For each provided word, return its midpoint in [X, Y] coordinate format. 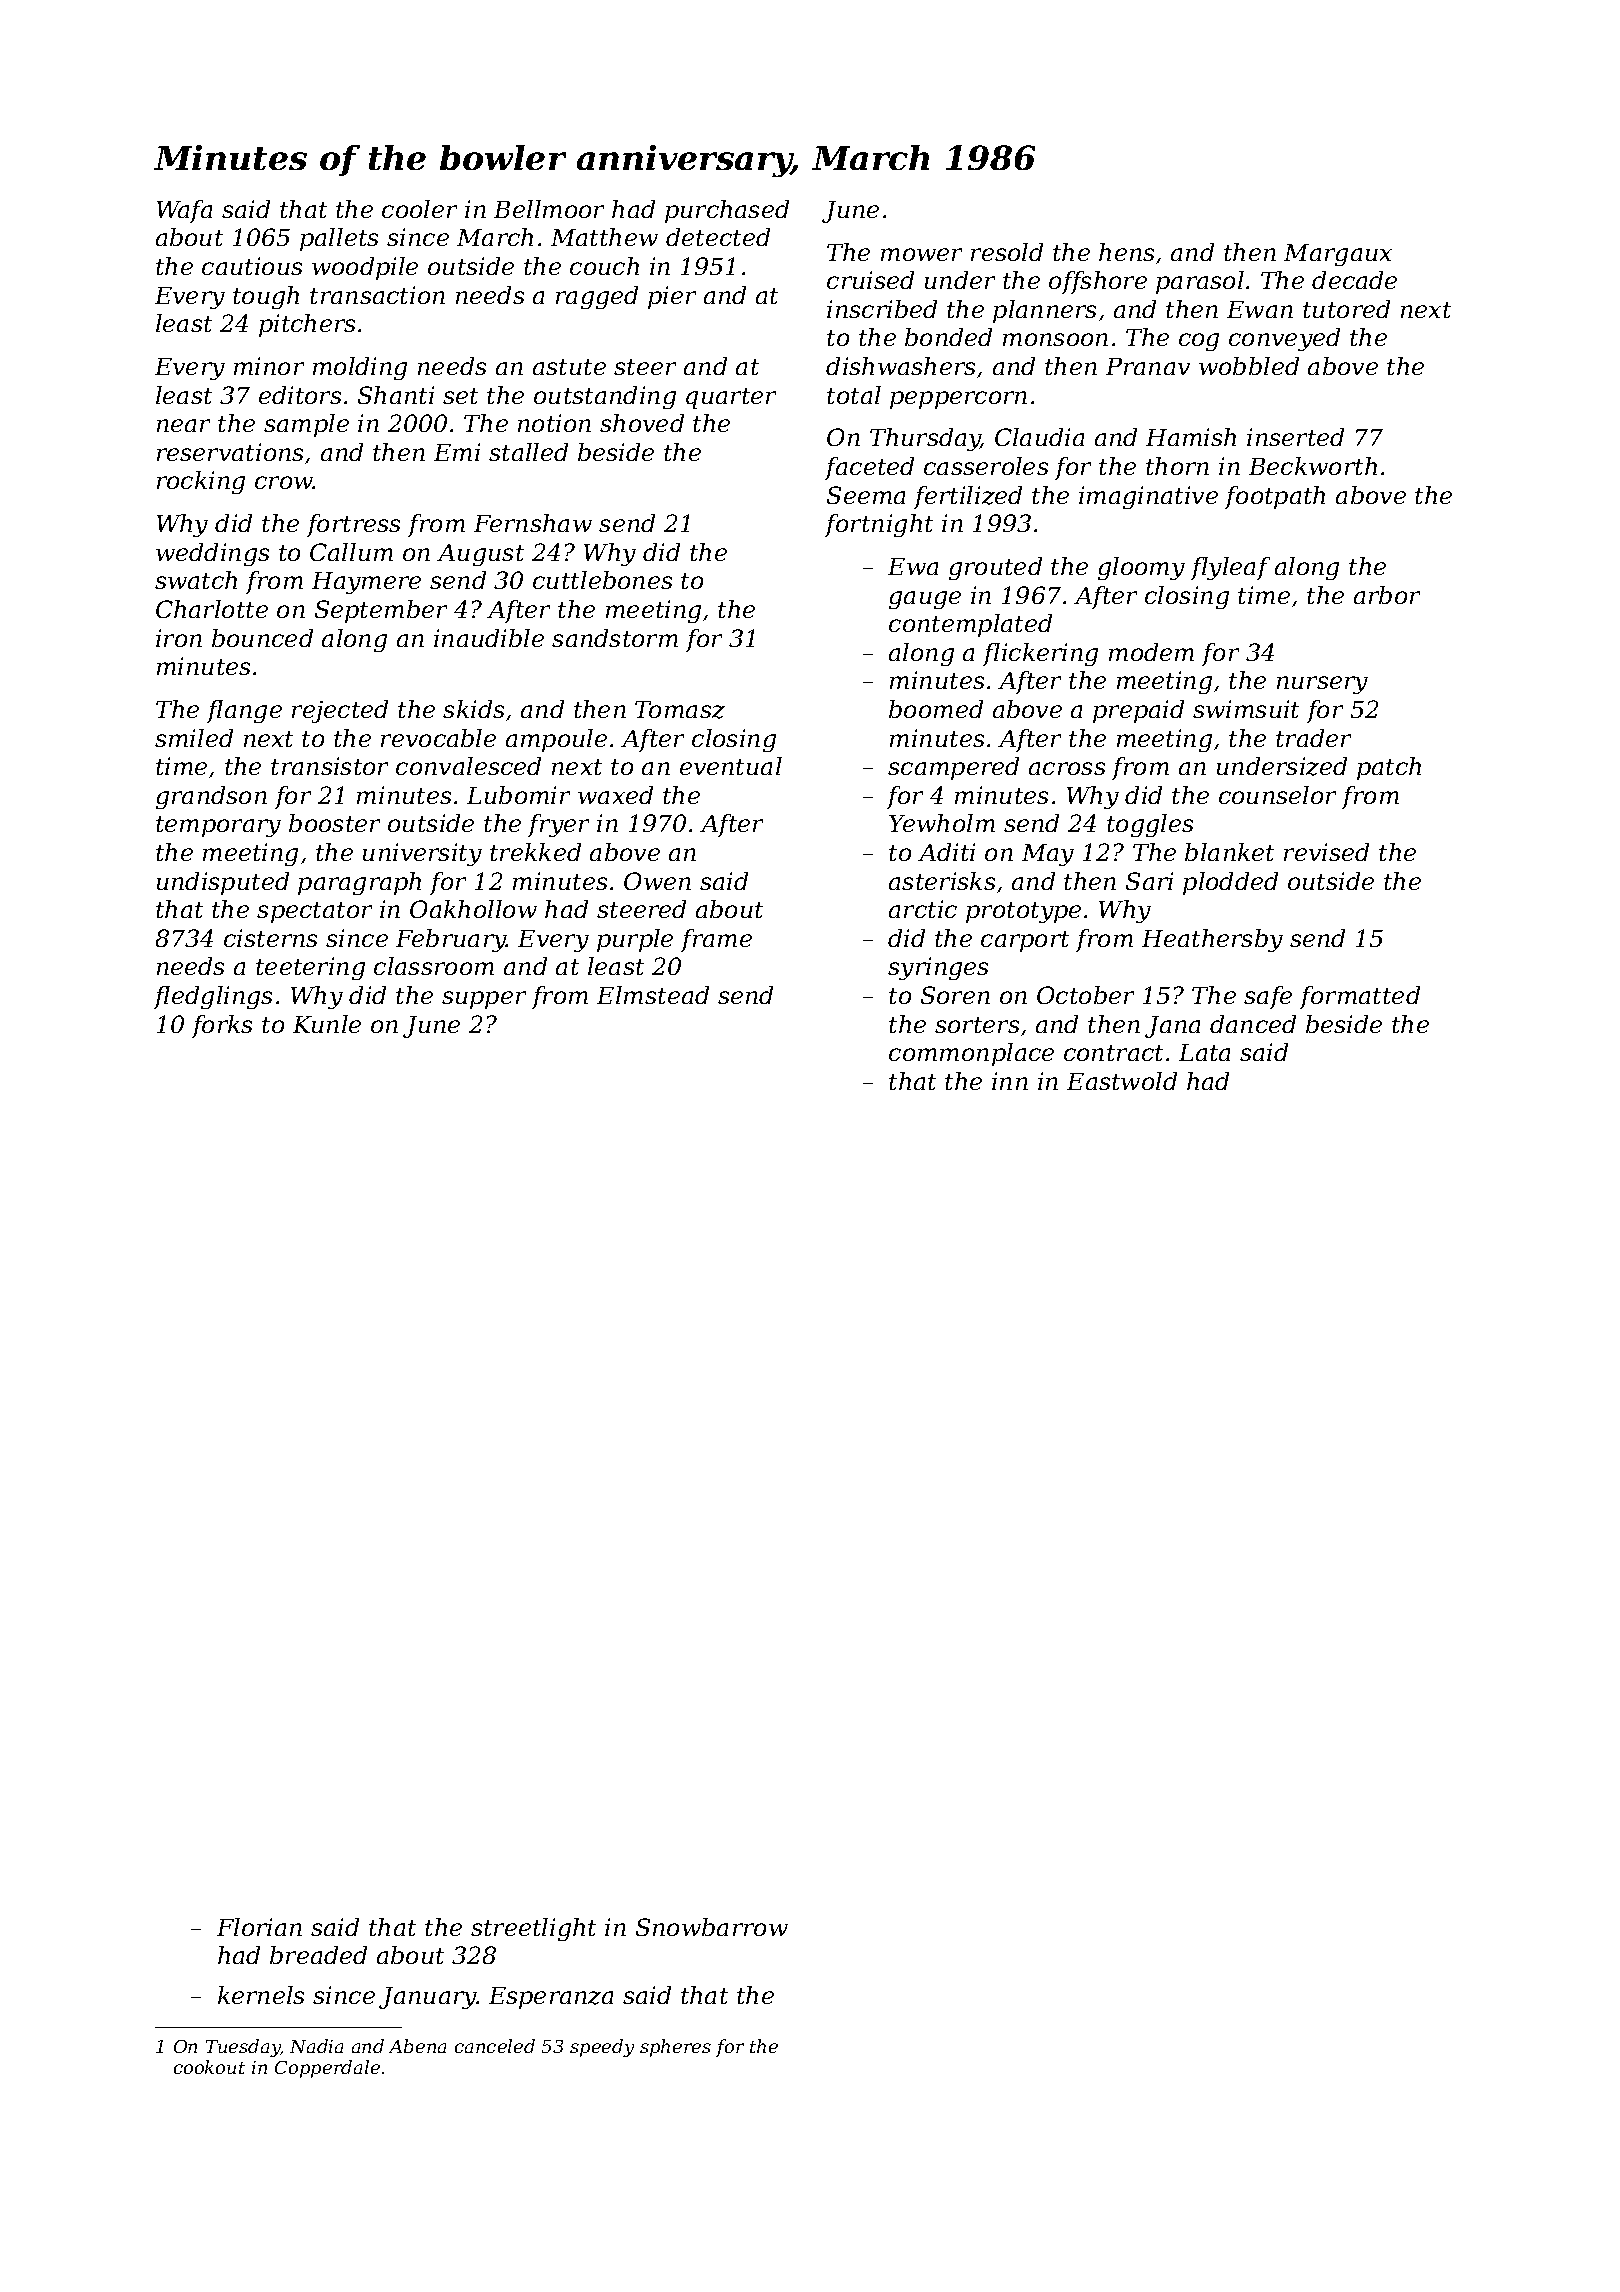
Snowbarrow [712, 1927]
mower [921, 254]
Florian [259, 1927]
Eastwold [1122, 1081]
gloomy [1141, 568]
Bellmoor [549, 209]
